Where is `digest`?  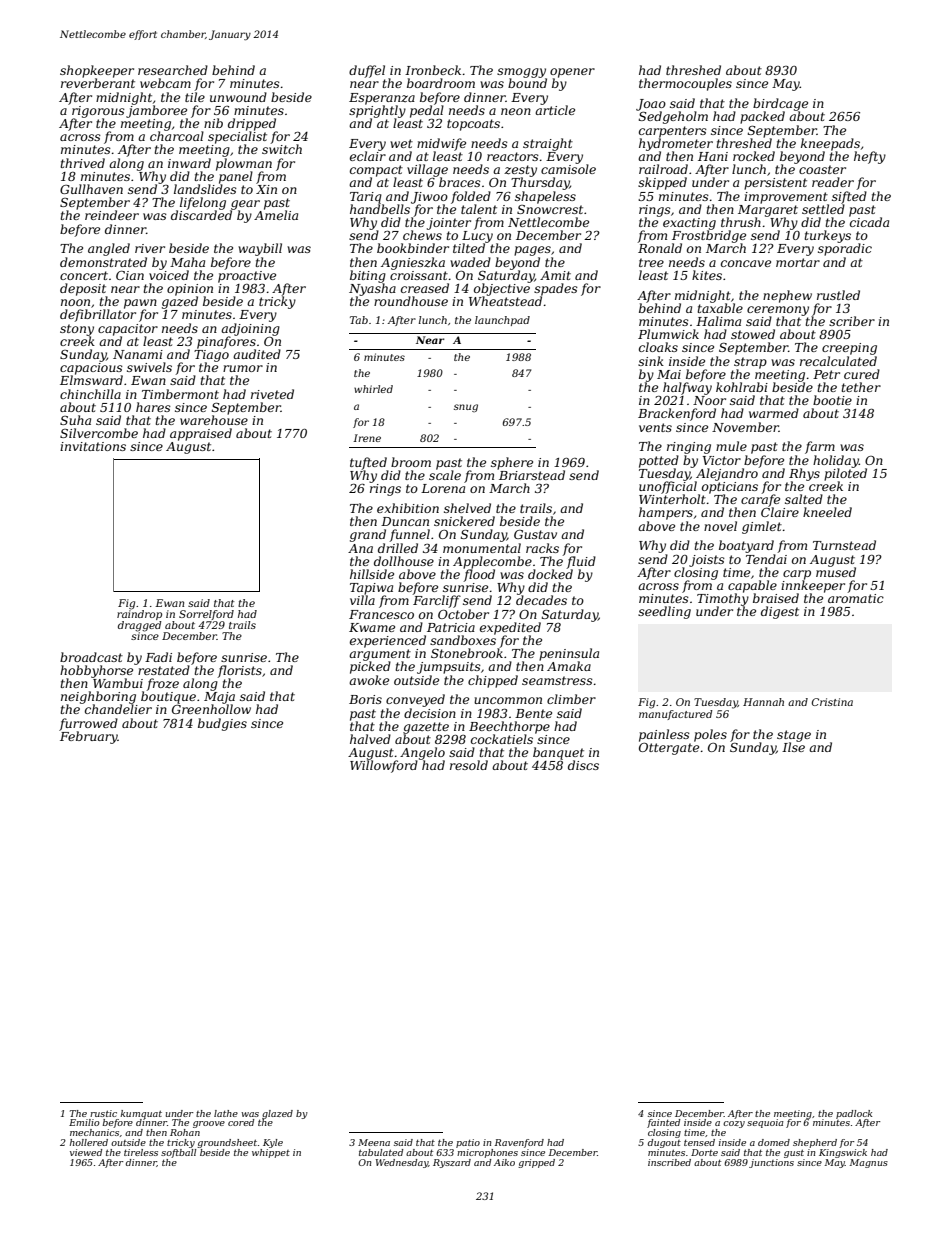 digest is located at coordinates (780, 612).
